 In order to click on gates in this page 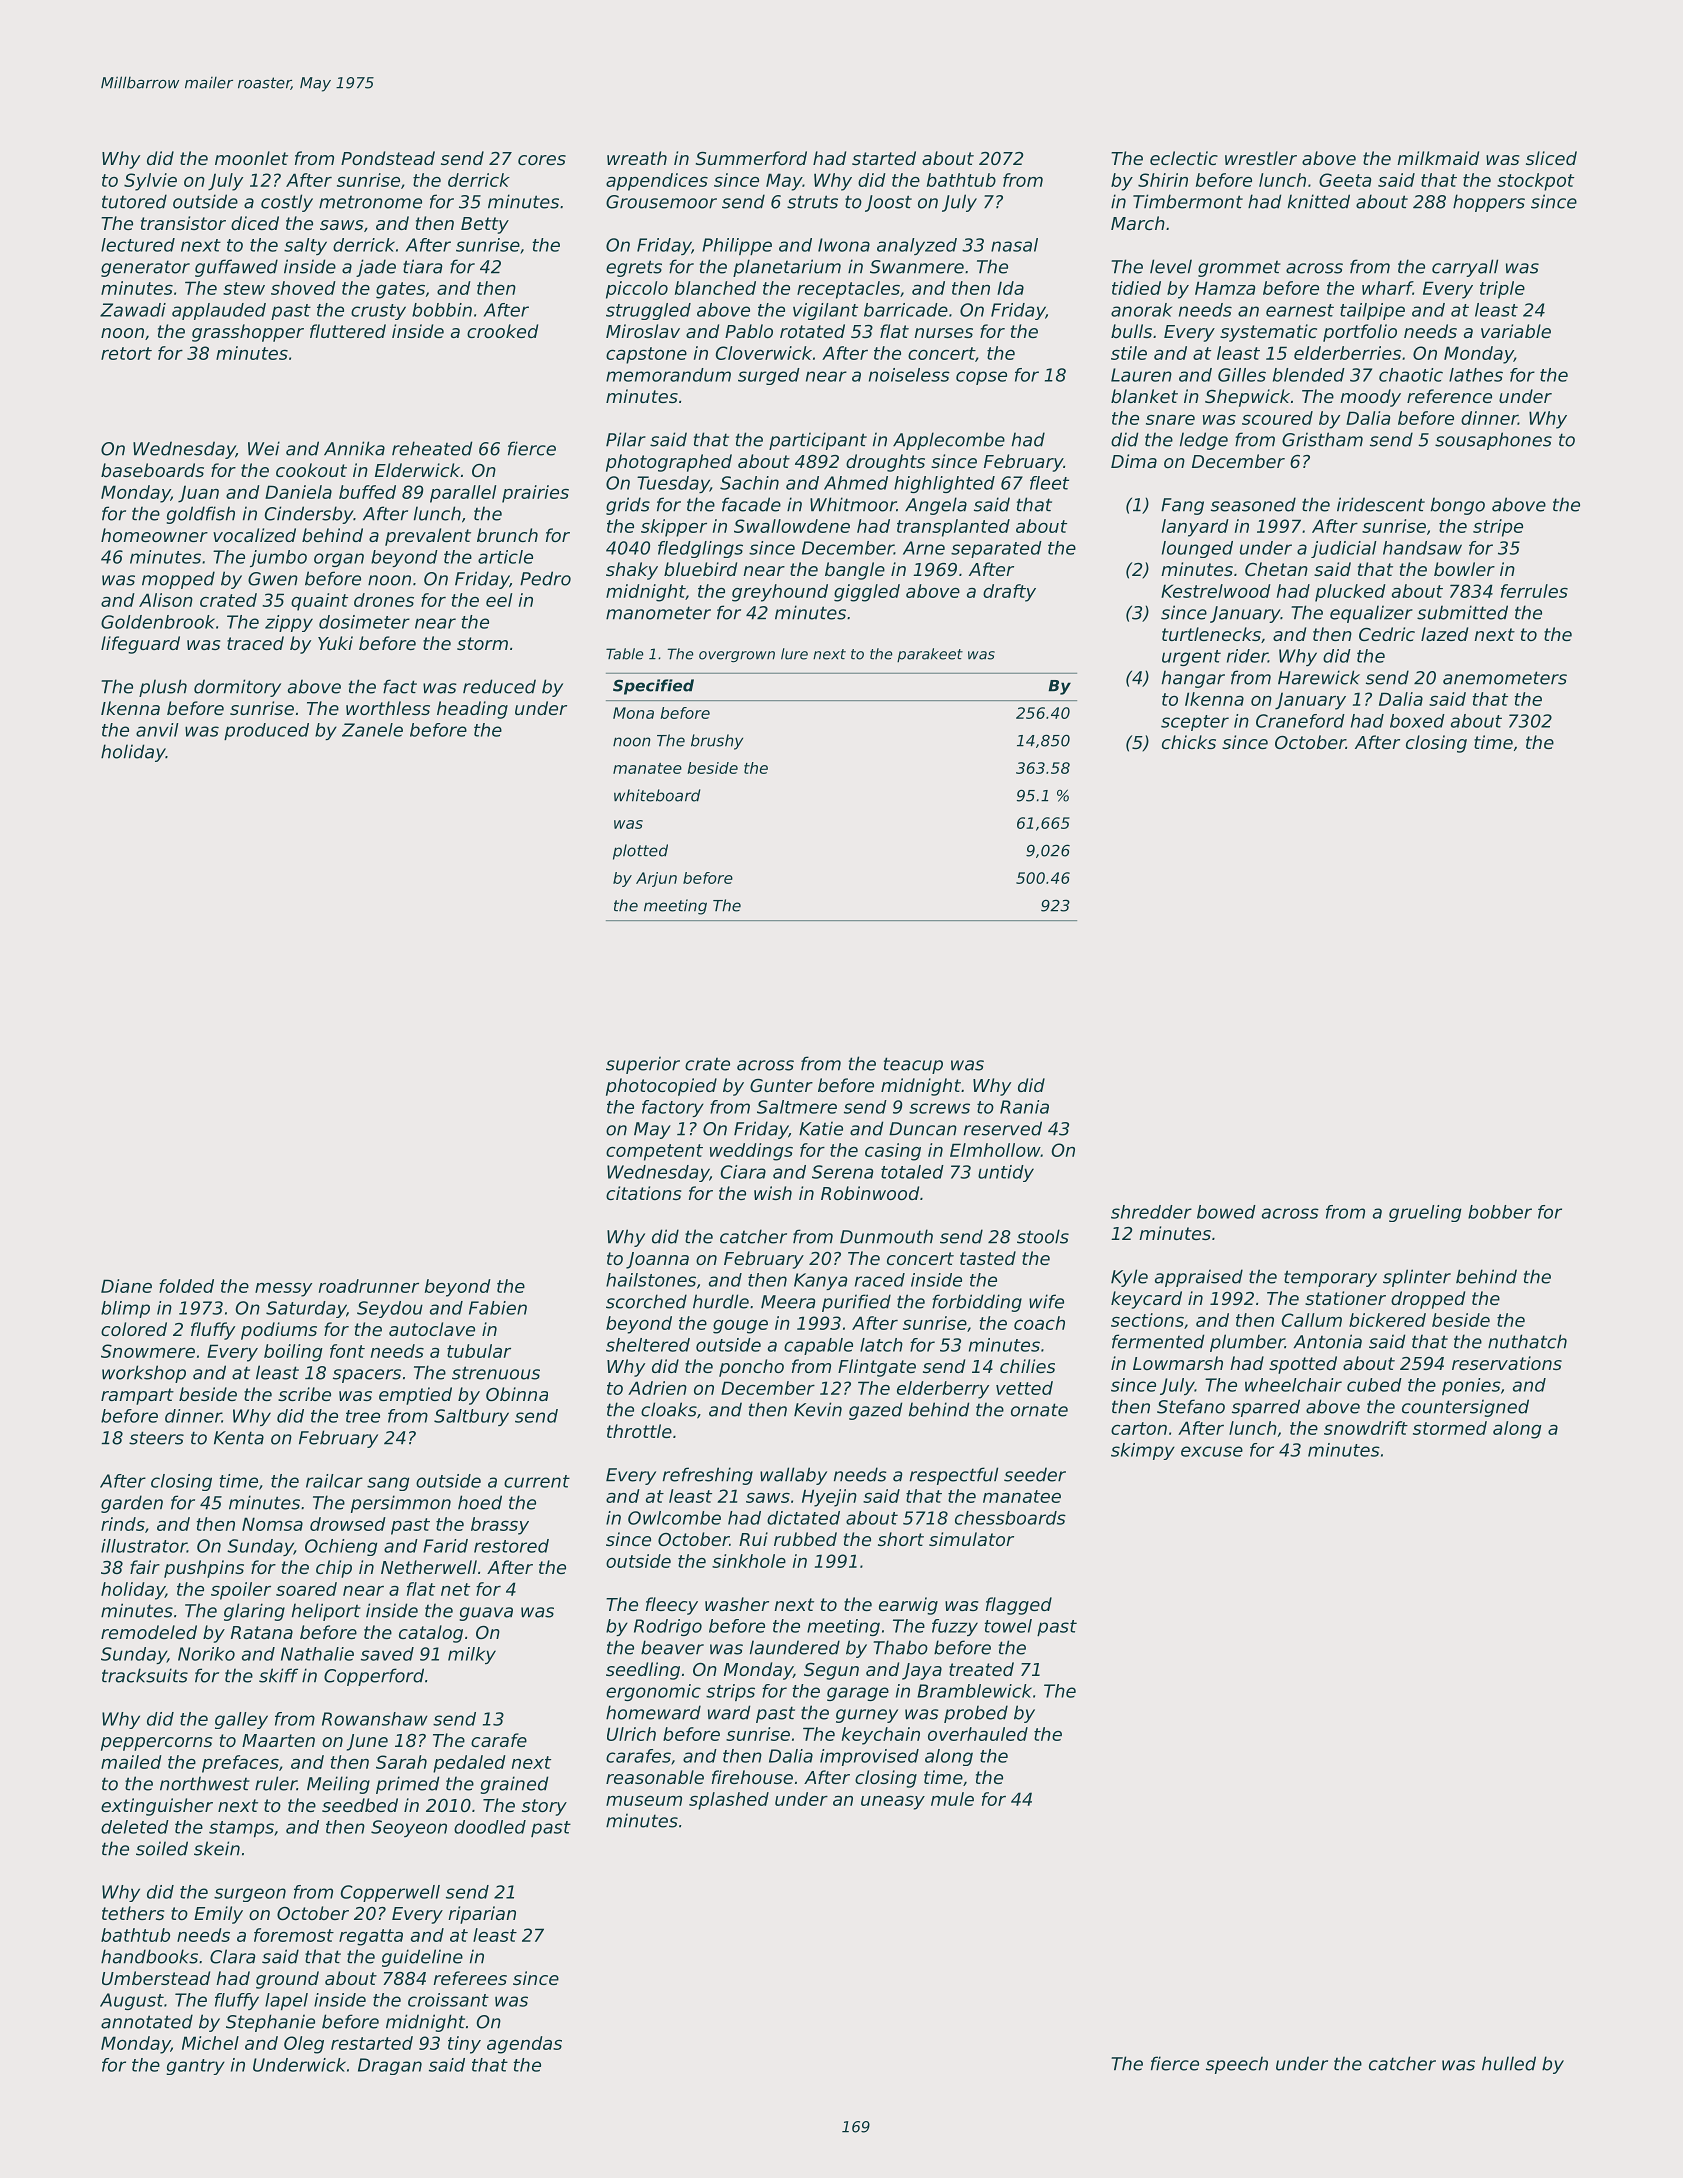, I will do `click(400, 290)`.
